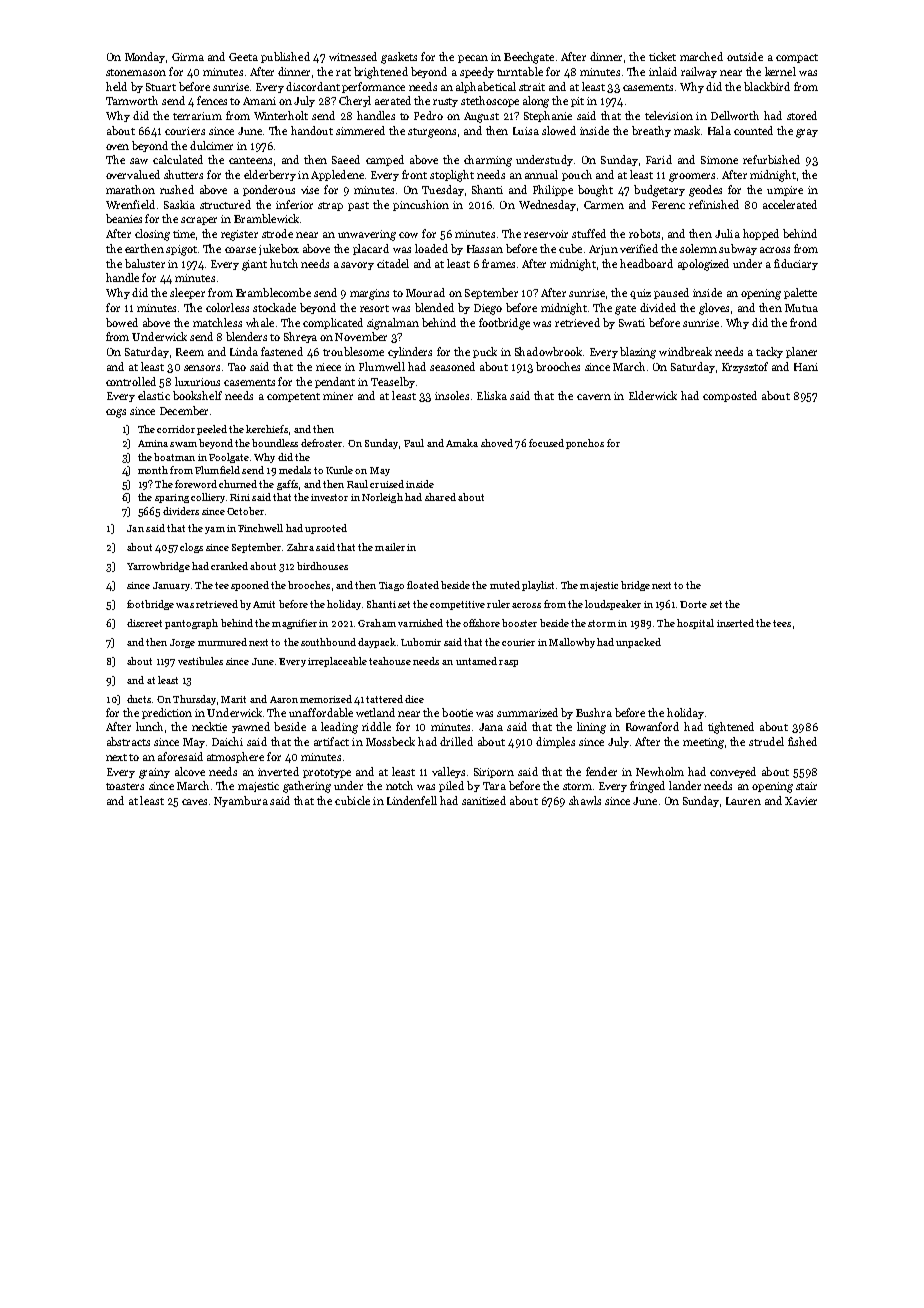 This page has height=1308, width=924. I want to click on cogs, so click(116, 413).
